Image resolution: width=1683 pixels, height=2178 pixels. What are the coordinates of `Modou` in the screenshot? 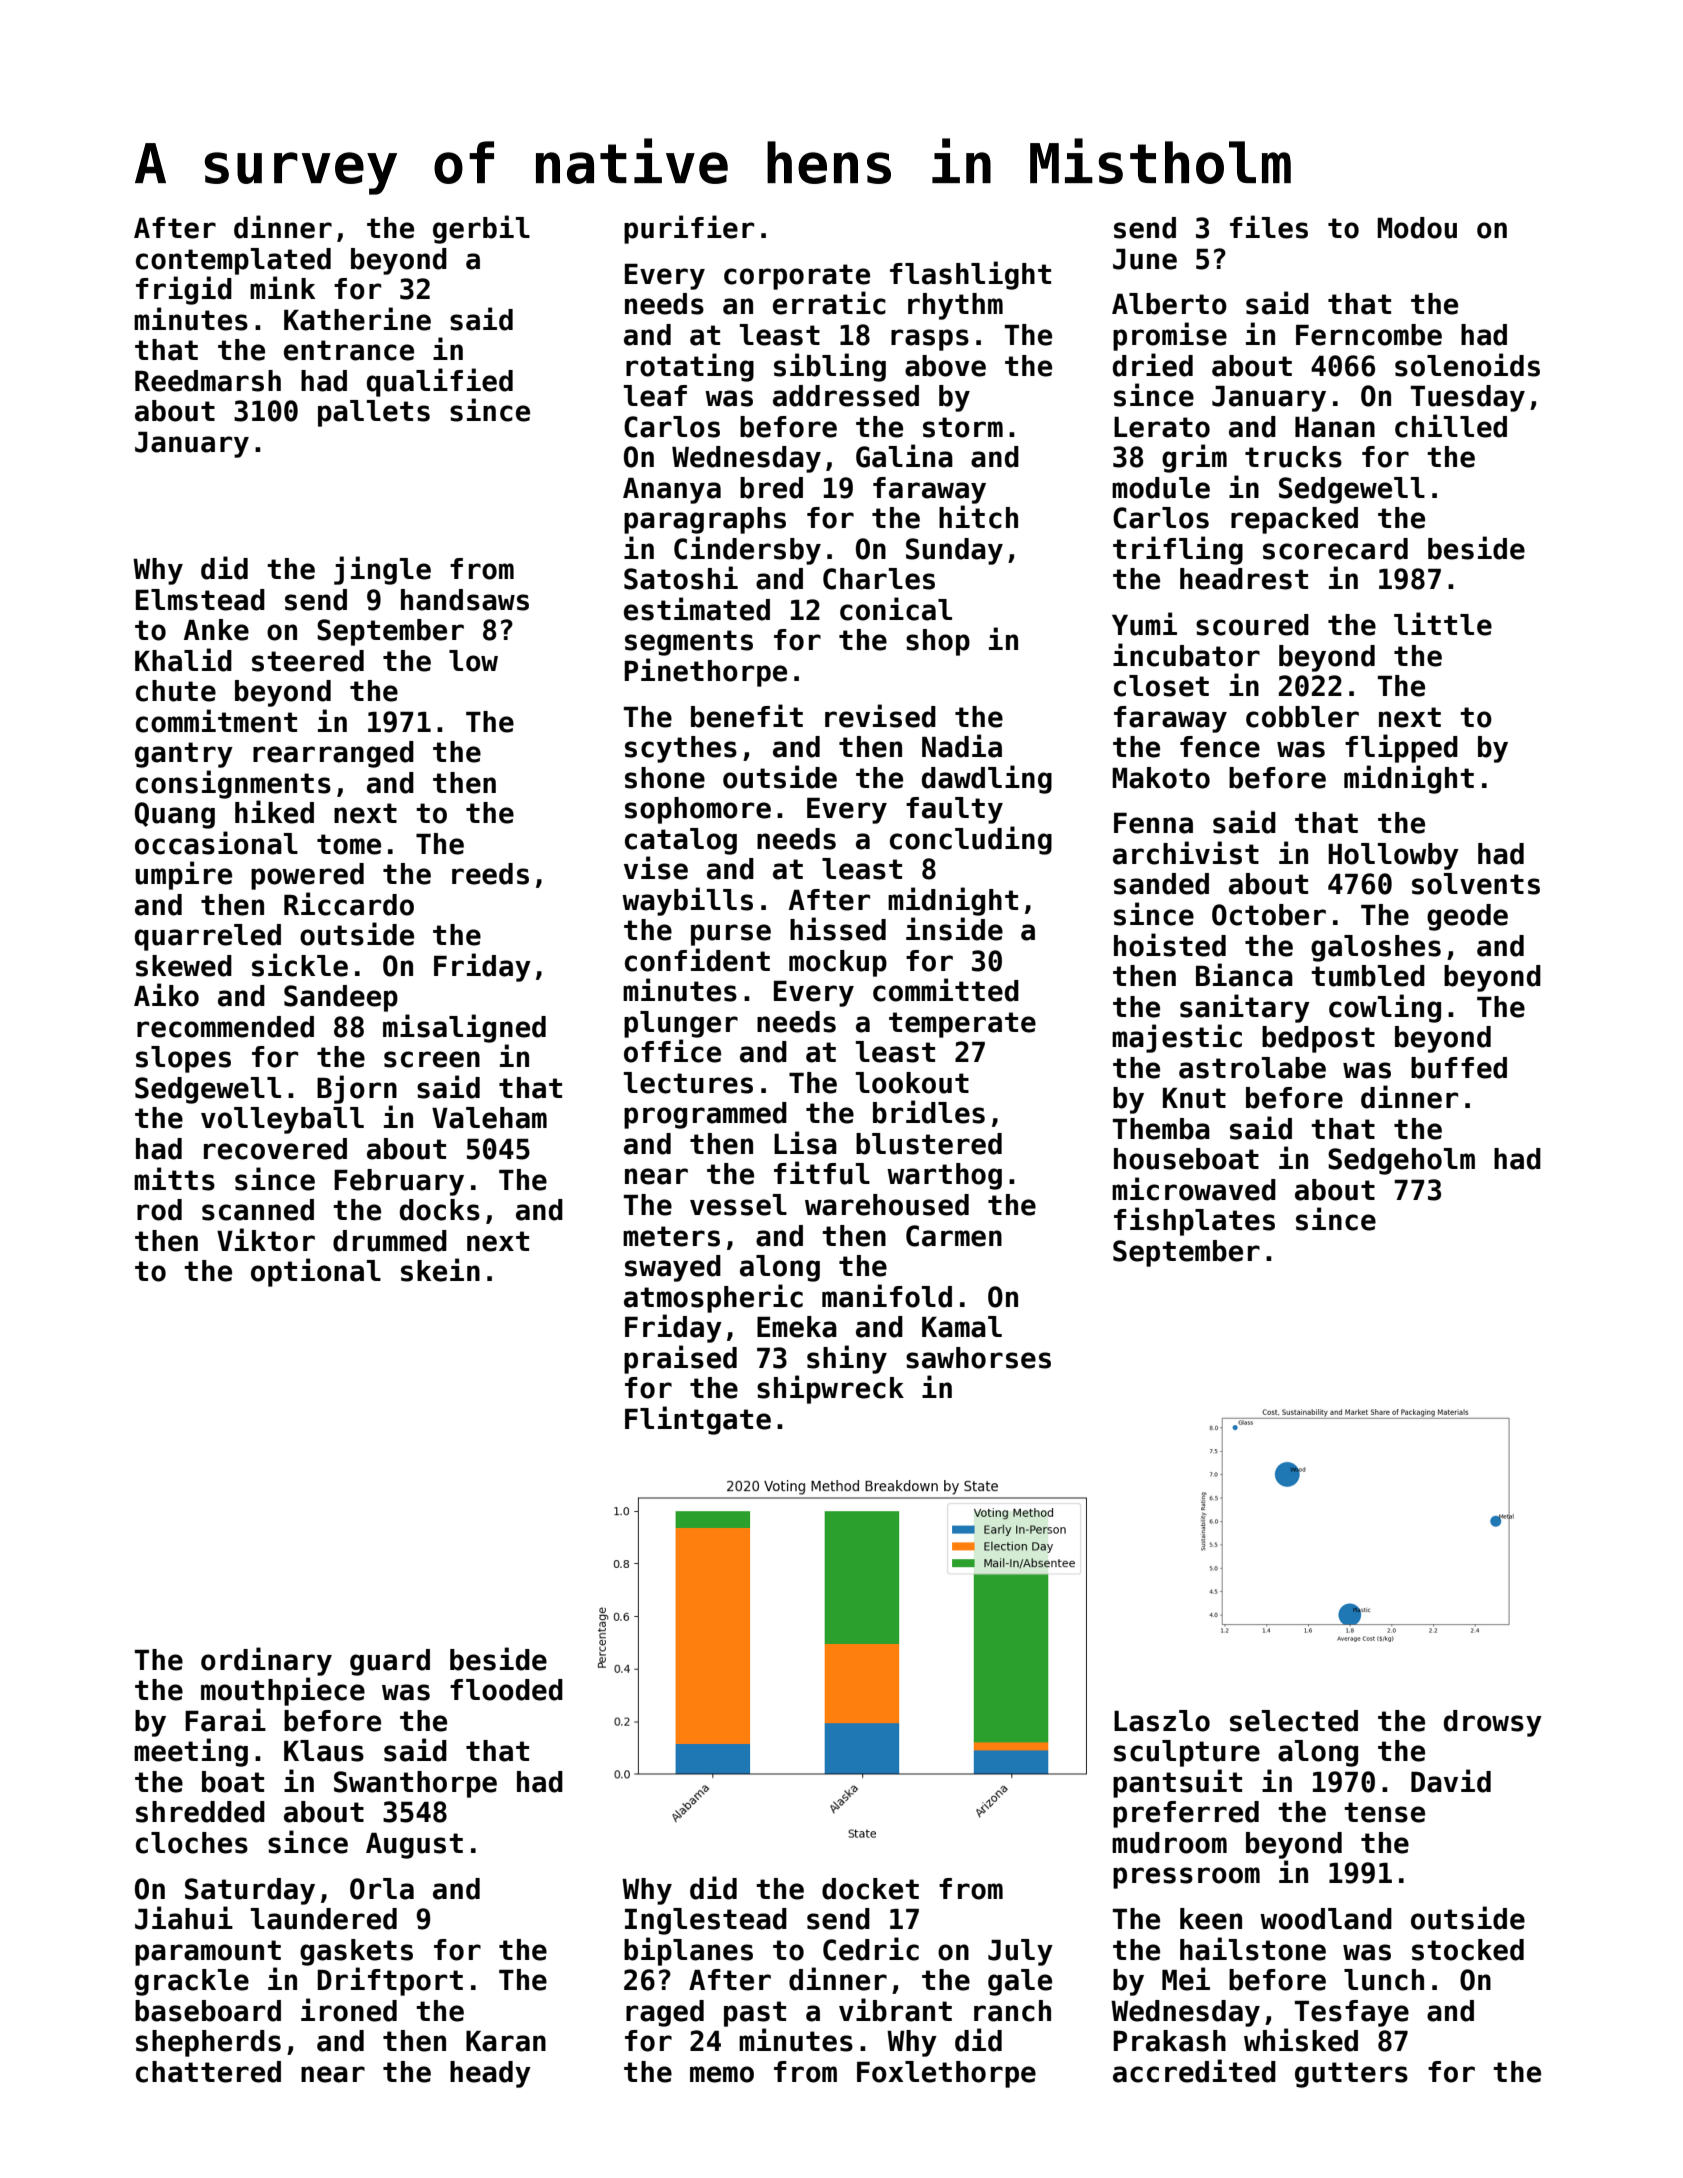 It's located at (1417, 228).
